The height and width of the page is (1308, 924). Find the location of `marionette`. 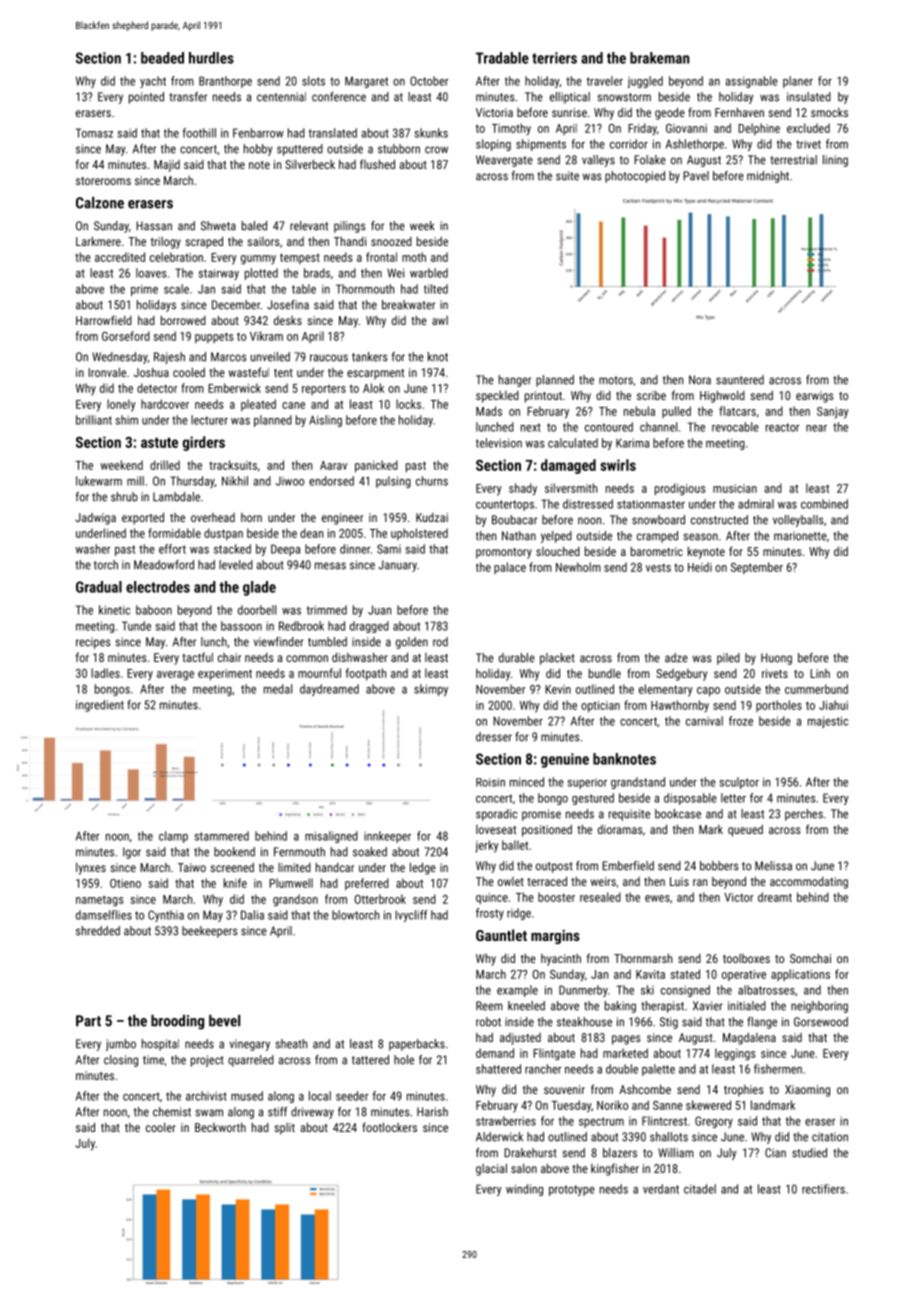

marionette is located at coordinates (800, 536).
